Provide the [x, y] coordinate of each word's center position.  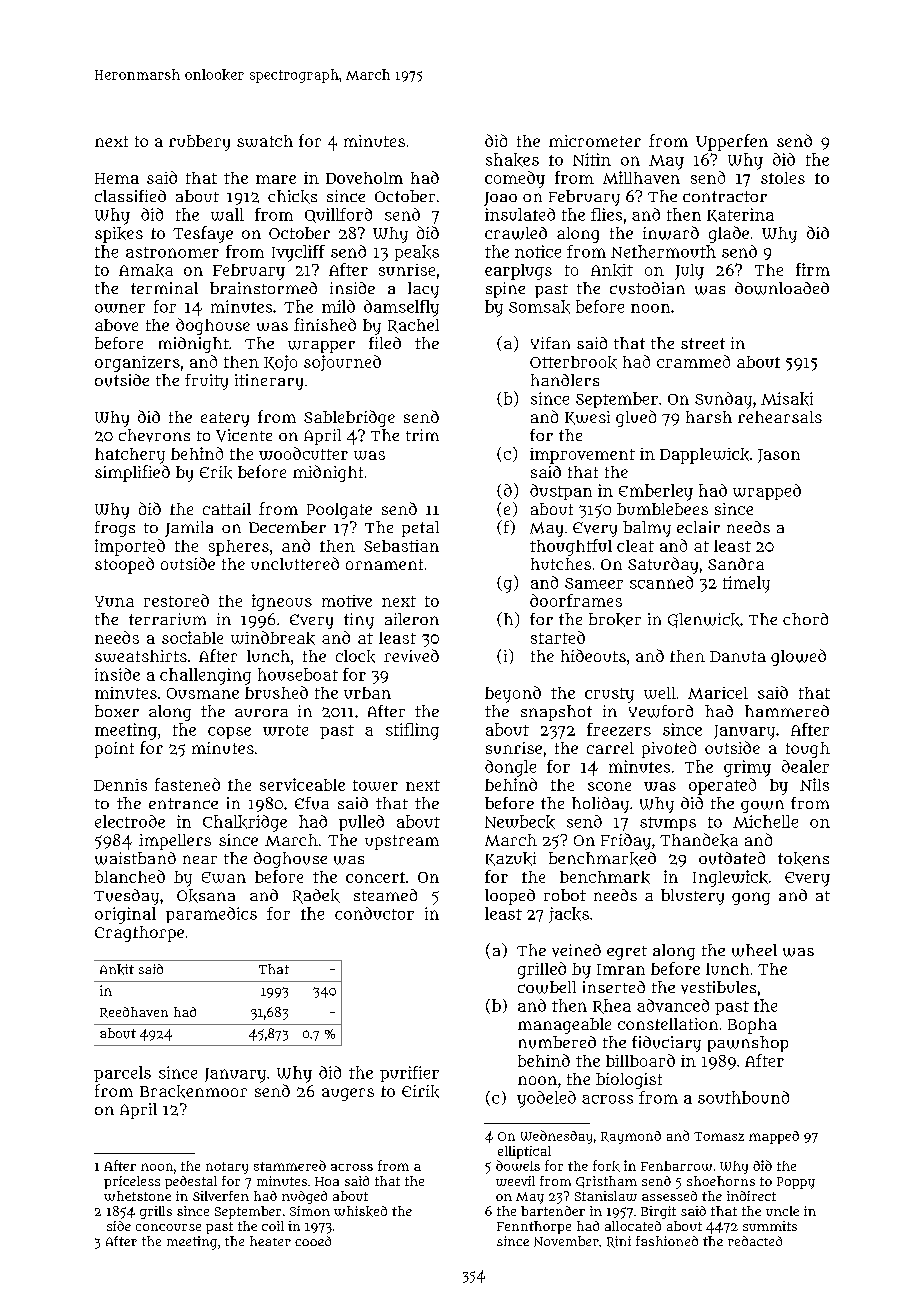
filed [385, 343]
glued [636, 418]
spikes [119, 235]
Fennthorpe [534, 1227]
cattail [227, 509]
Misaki [787, 399]
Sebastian [401, 546]
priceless [132, 1182]
